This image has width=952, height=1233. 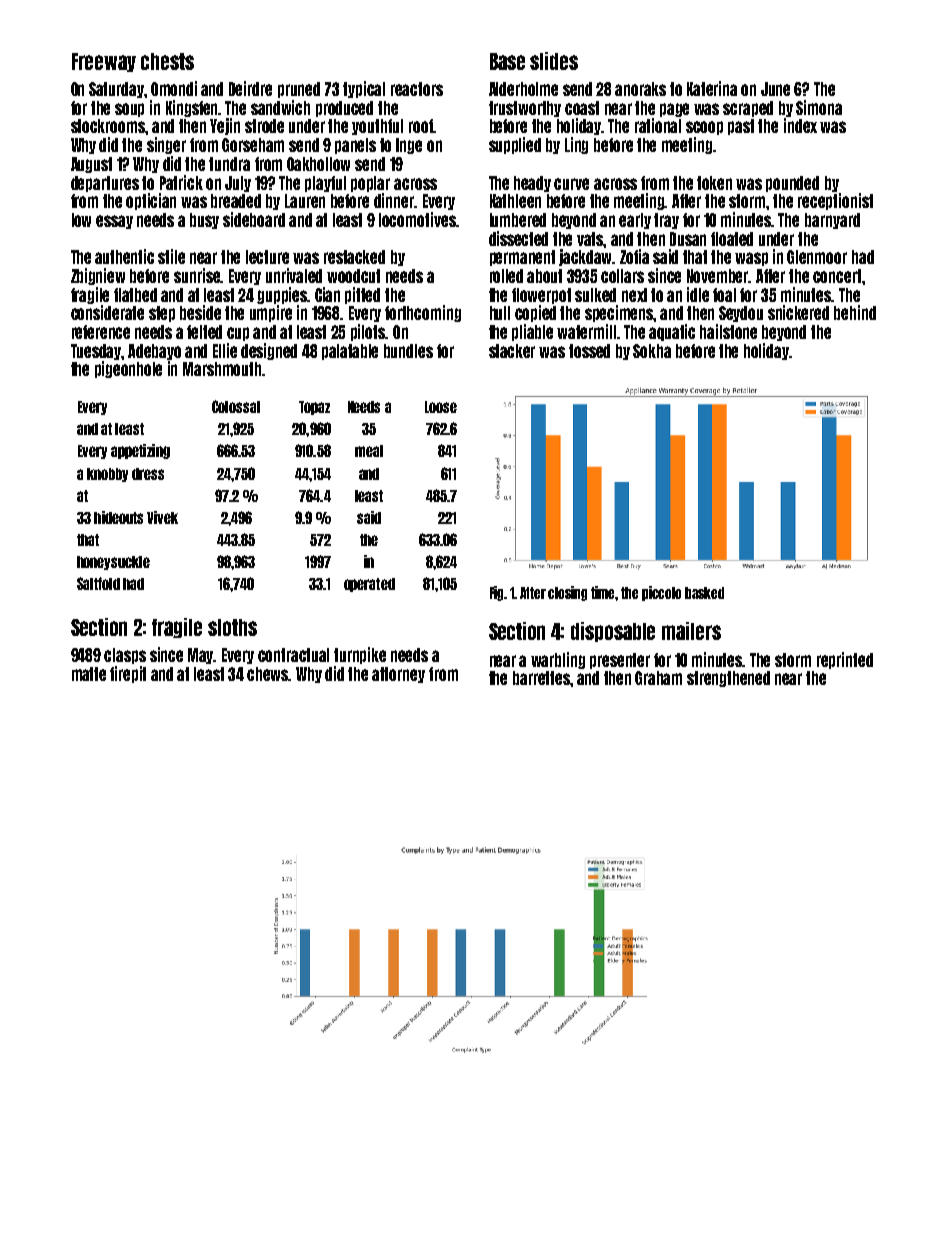 I want to click on chests, so click(x=167, y=61).
